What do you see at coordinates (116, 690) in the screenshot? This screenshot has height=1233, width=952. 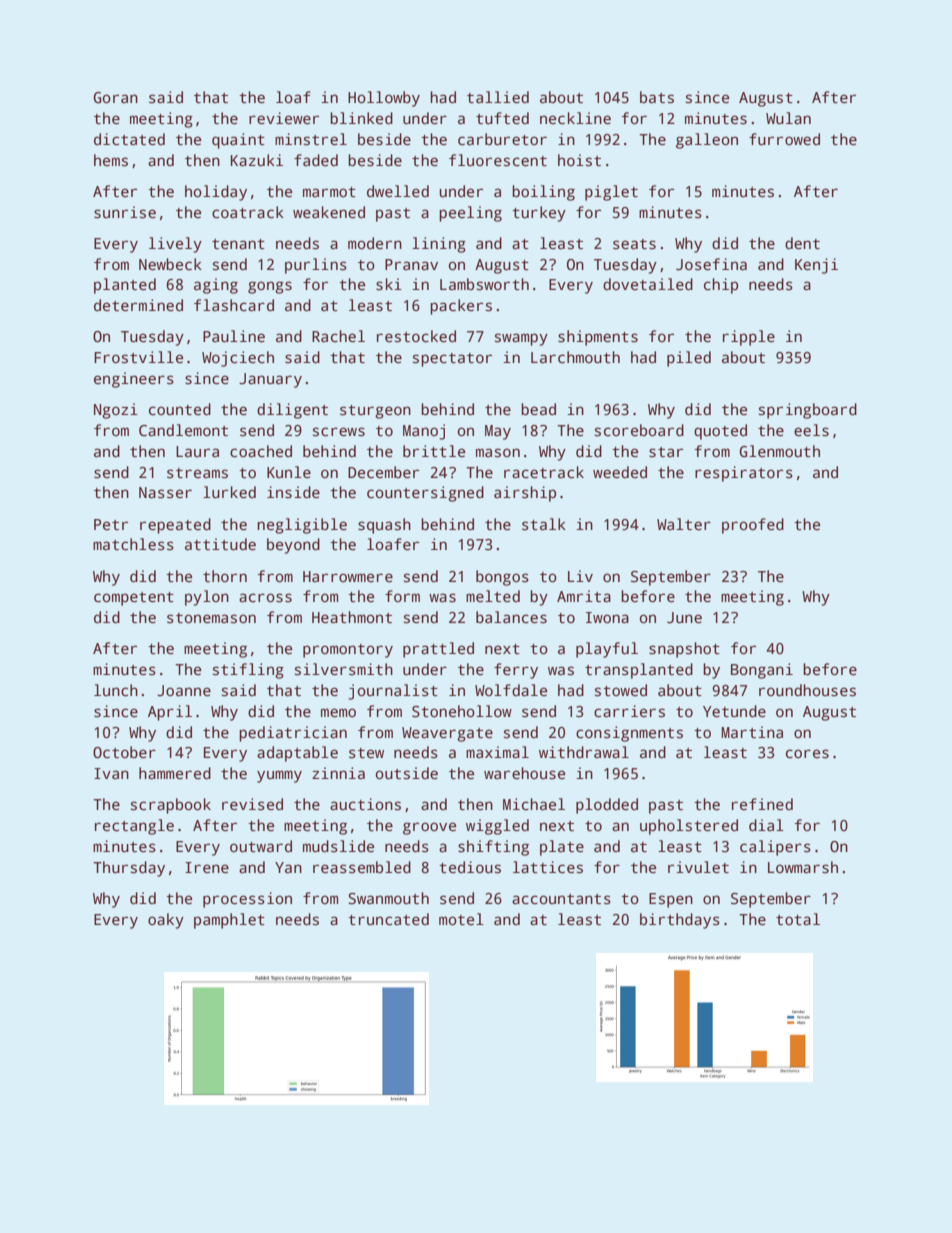 I see `lunch` at bounding box center [116, 690].
